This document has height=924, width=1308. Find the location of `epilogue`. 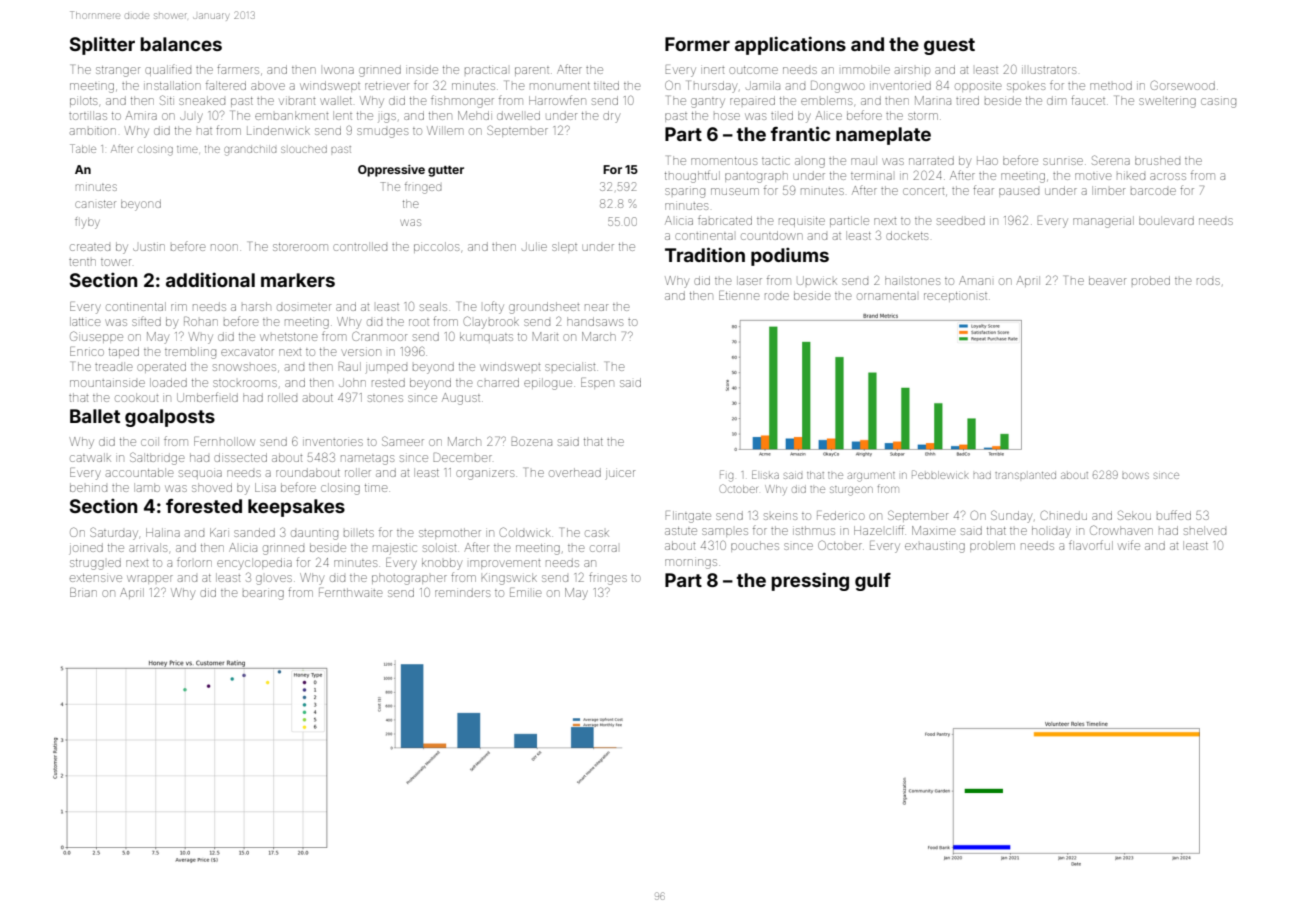

epilogue is located at coordinates (548, 384).
